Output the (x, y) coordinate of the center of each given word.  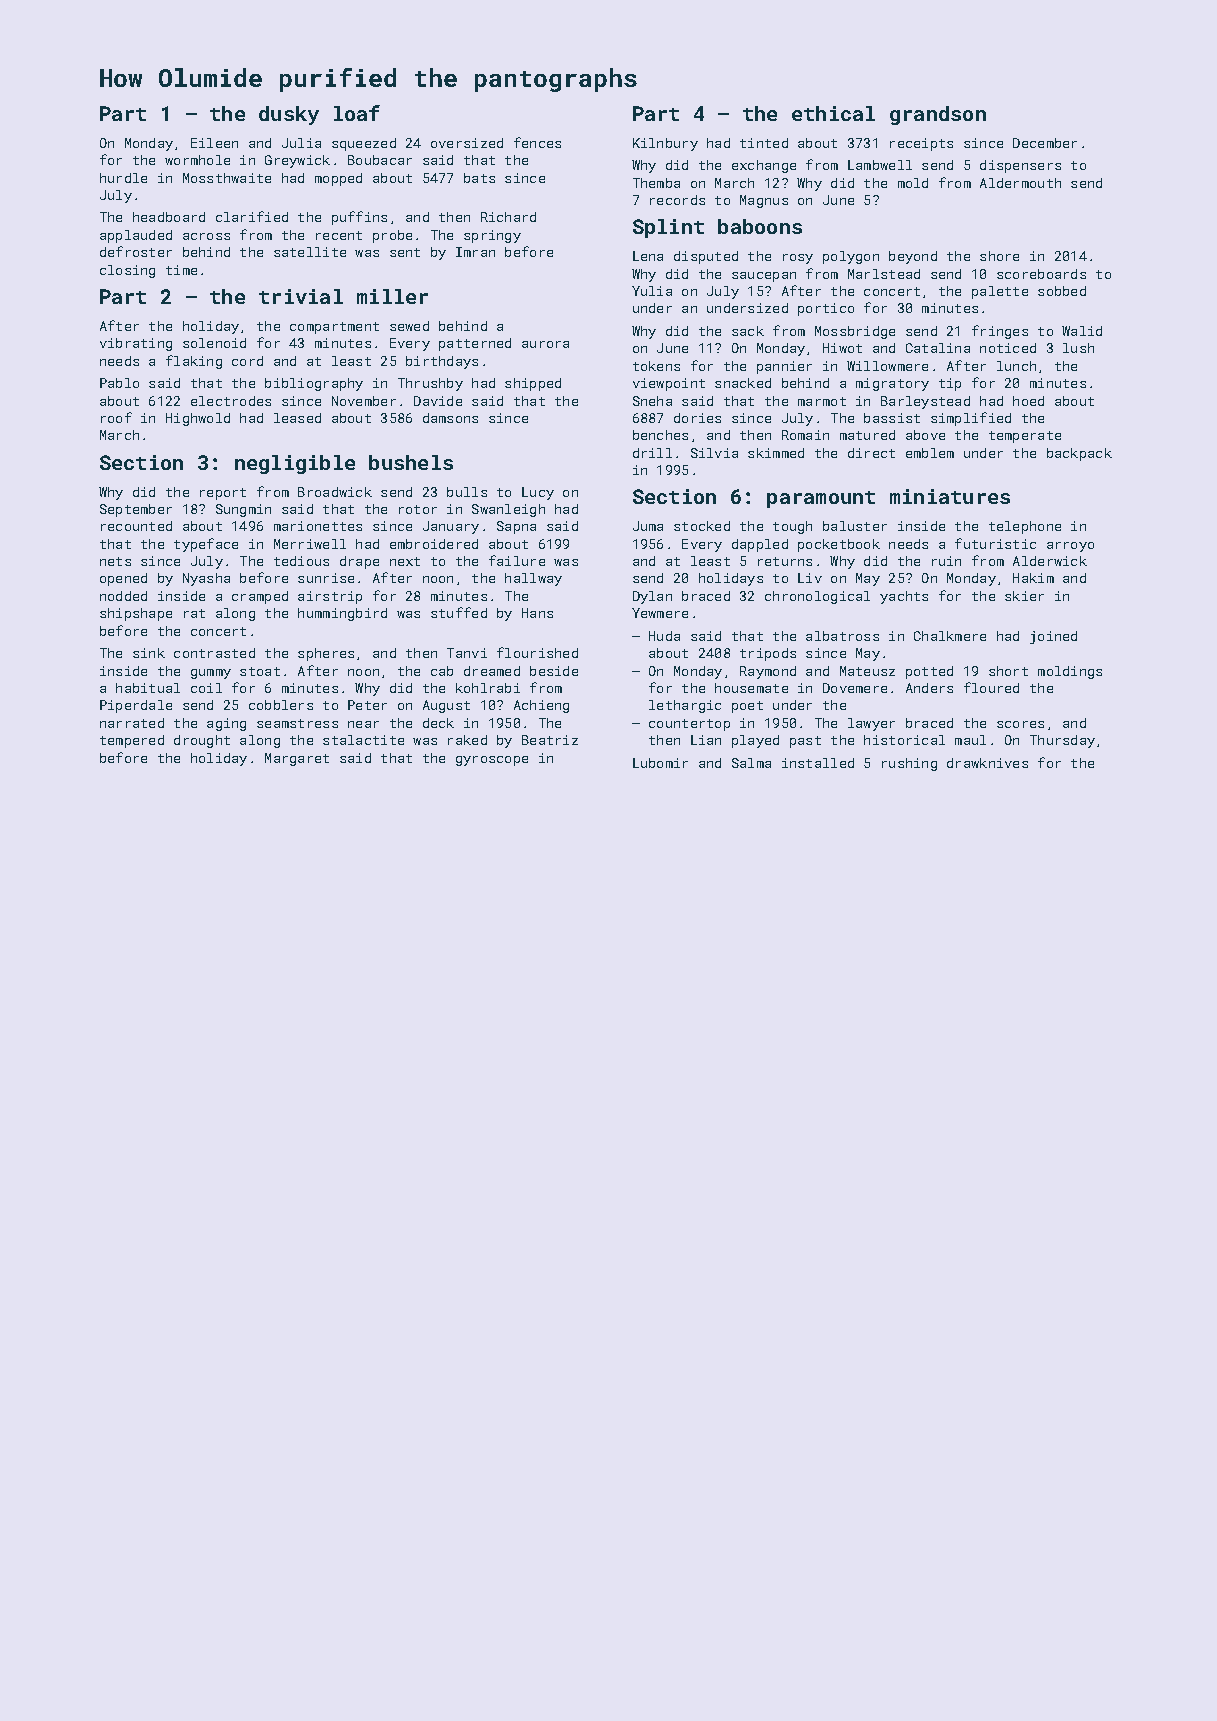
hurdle (123, 178)
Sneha (652, 401)
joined (1053, 637)
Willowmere (887, 366)
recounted (136, 526)
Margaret (297, 759)
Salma (751, 763)
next (405, 561)
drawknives (987, 763)
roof (116, 417)
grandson (938, 115)
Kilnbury (665, 144)
